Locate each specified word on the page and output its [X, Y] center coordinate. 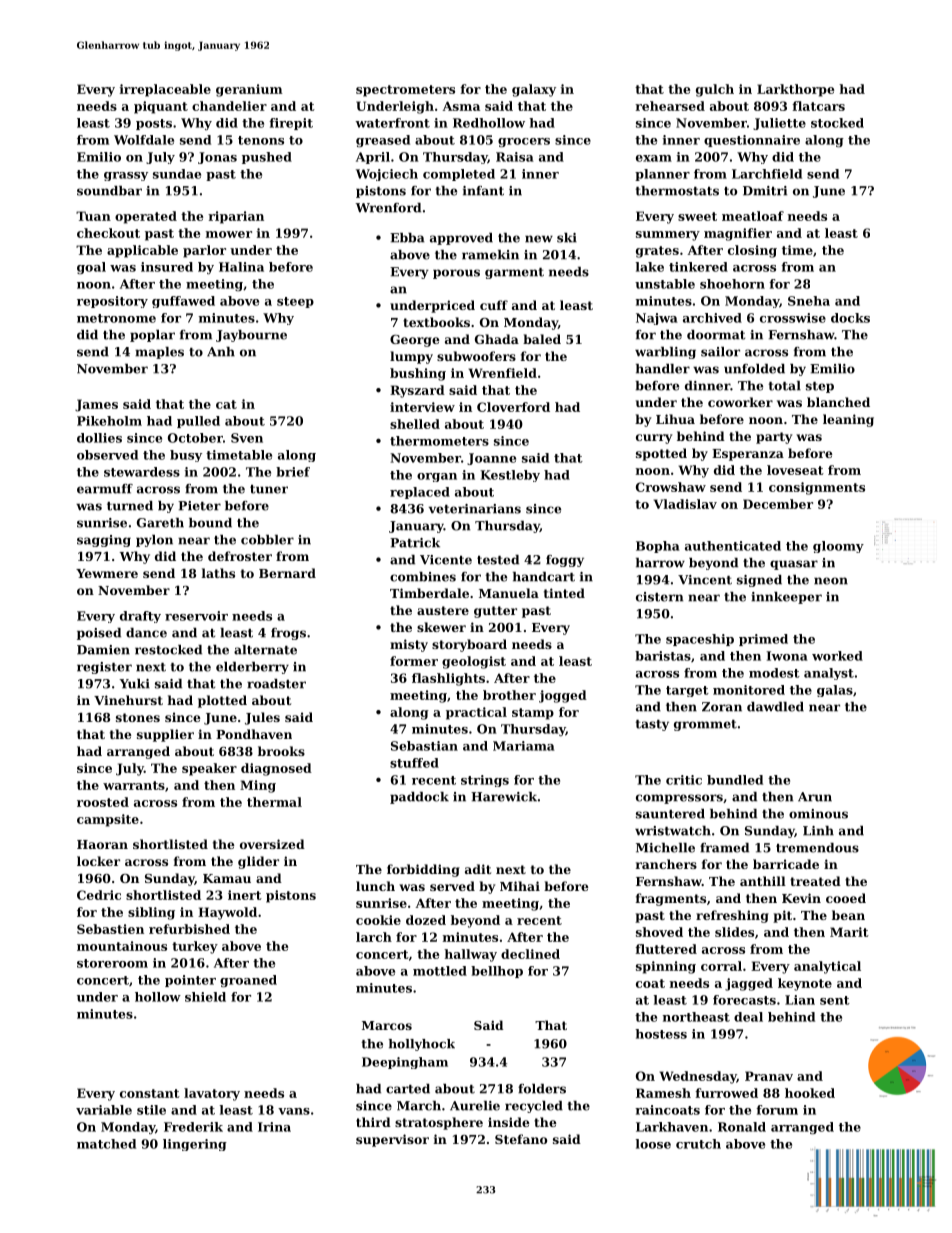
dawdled [775, 707]
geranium [249, 90]
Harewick [504, 797]
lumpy [411, 357]
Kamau [227, 878]
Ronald [742, 1127]
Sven [247, 438]
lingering [195, 1145]
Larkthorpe [795, 90]
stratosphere [439, 1123]
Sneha [809, 301]
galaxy [534, 90]
